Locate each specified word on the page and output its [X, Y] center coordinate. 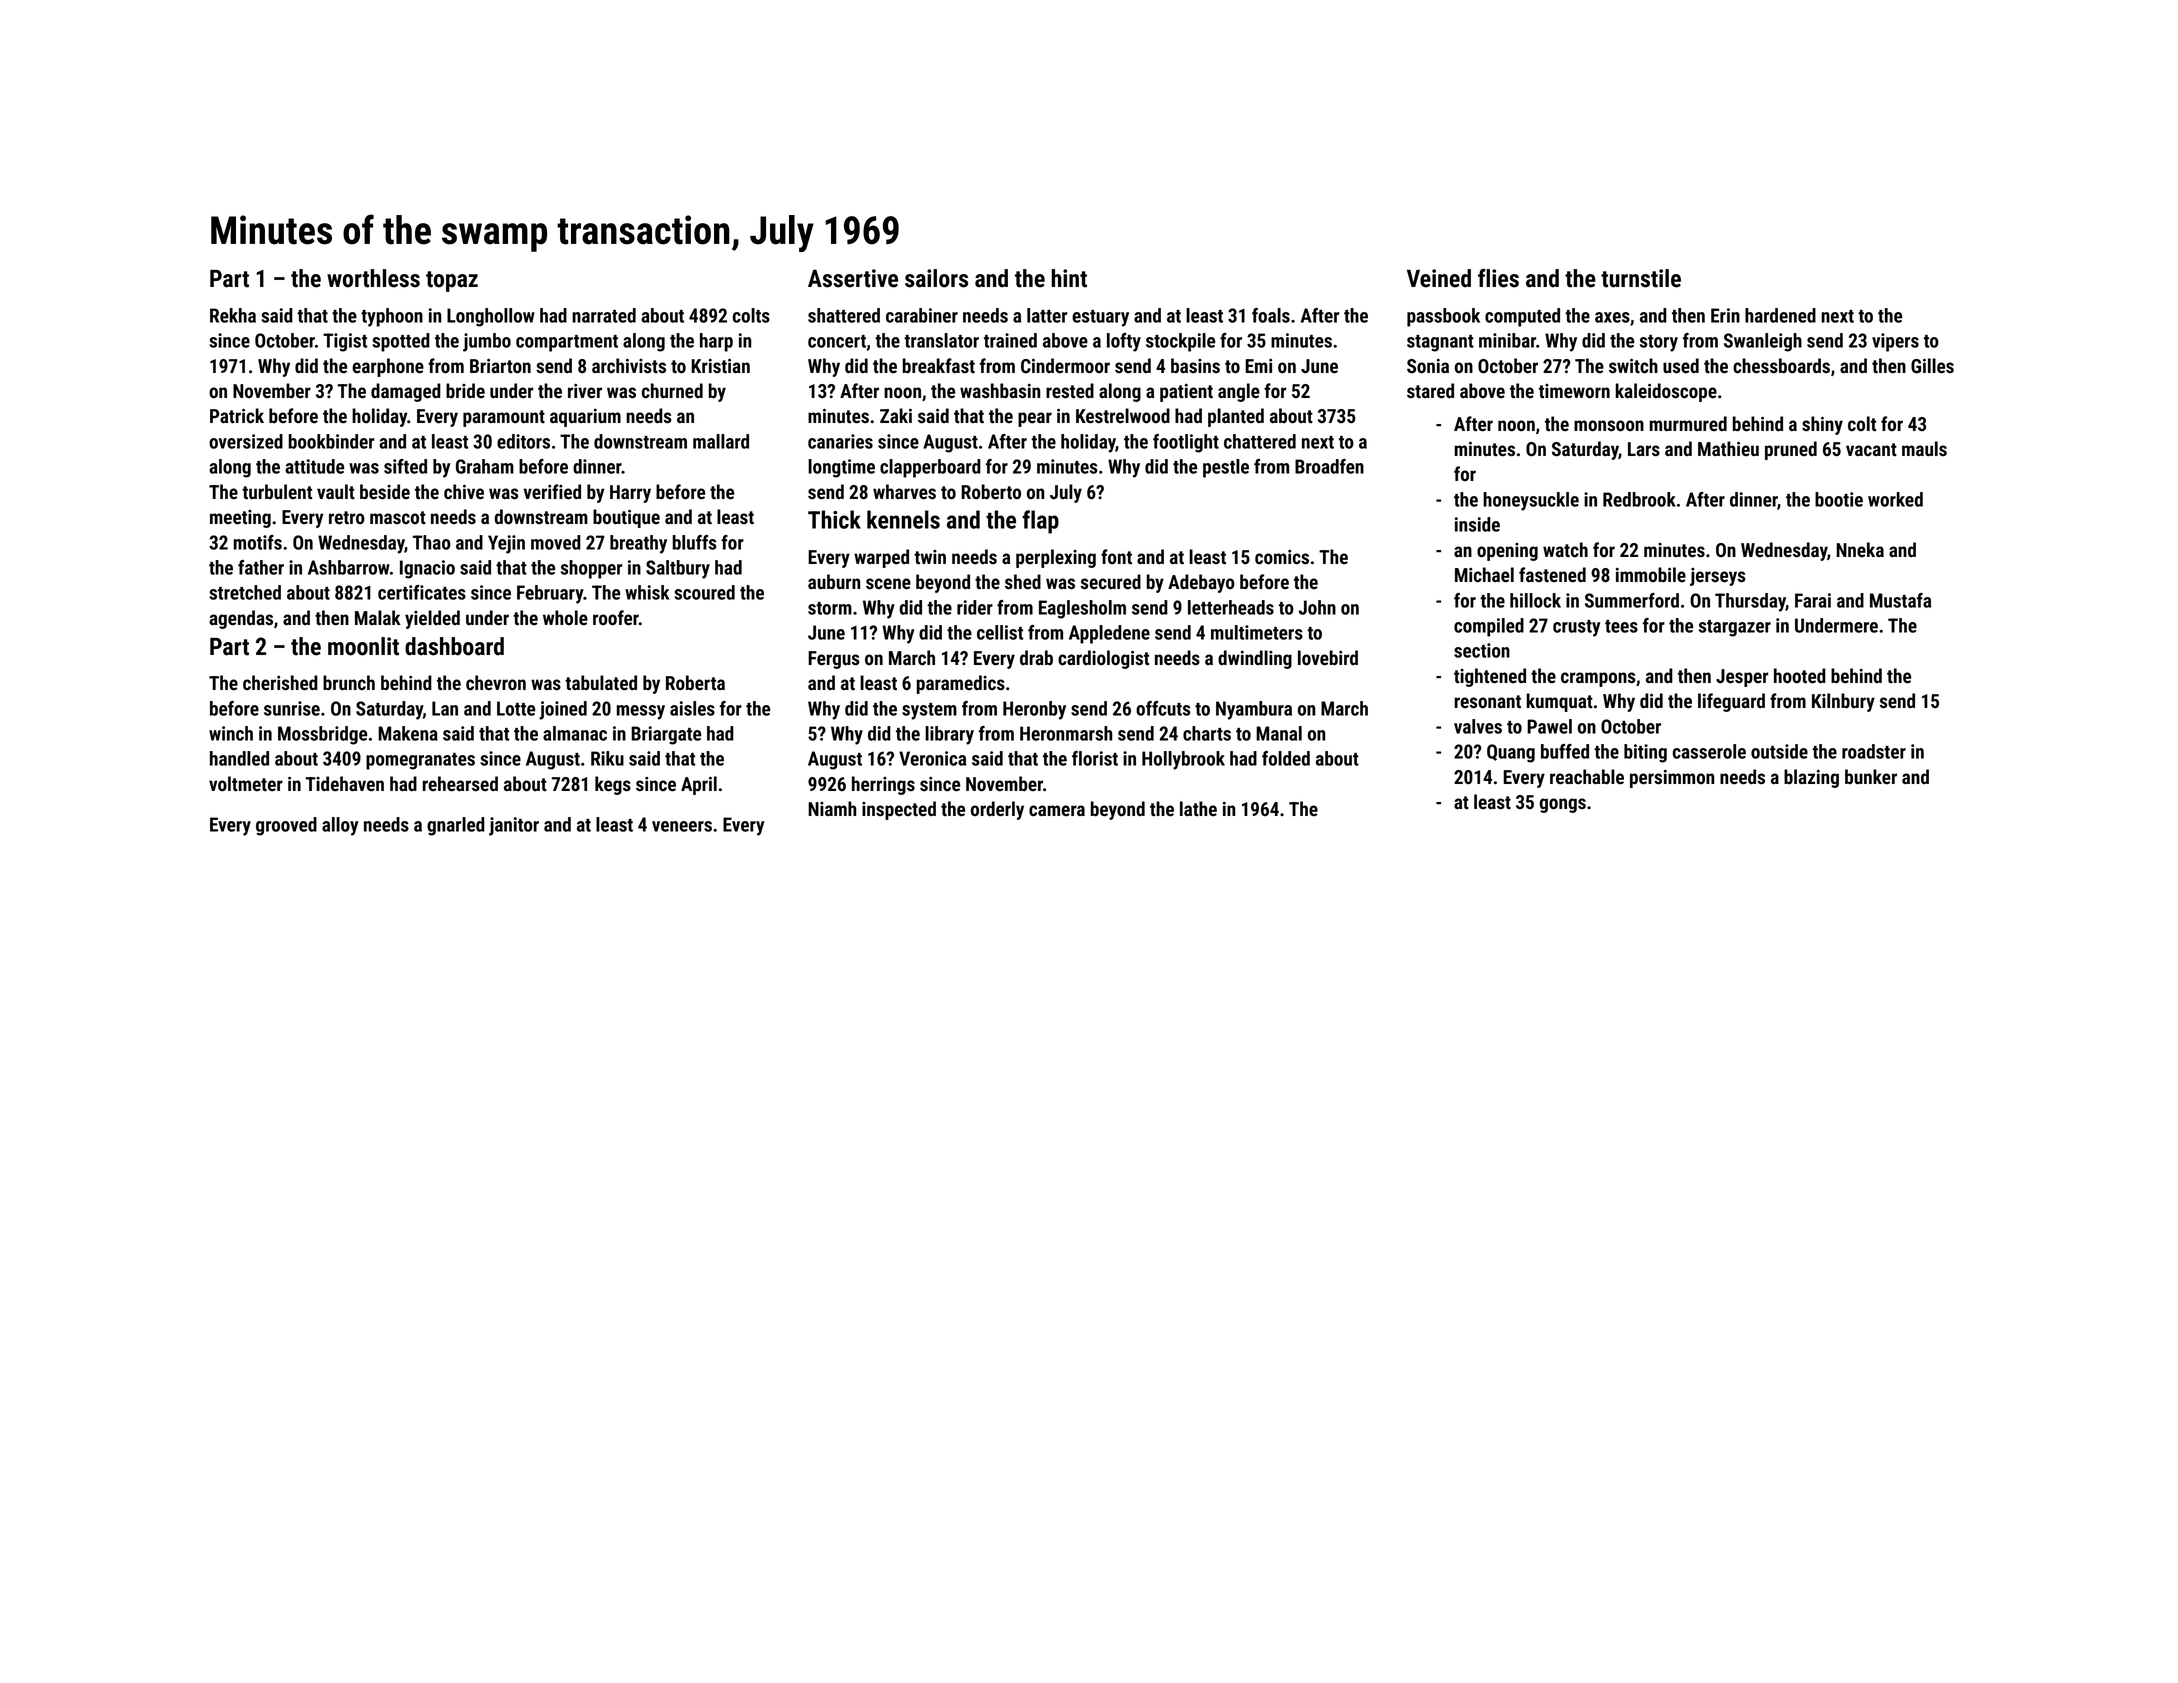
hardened [1780, 315]
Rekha [233, 315]
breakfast [939, 366]
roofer [616, 618]
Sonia [1428, 366]
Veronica [932, 758]
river [585, 391]
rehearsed [460, 784]
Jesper [1742, 678]
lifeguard [1731, 702]
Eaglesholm [1082, 609]
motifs [257, 542]
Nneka [1860, 550]
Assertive [853, 278]
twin [930, 557]
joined [563, 710]
